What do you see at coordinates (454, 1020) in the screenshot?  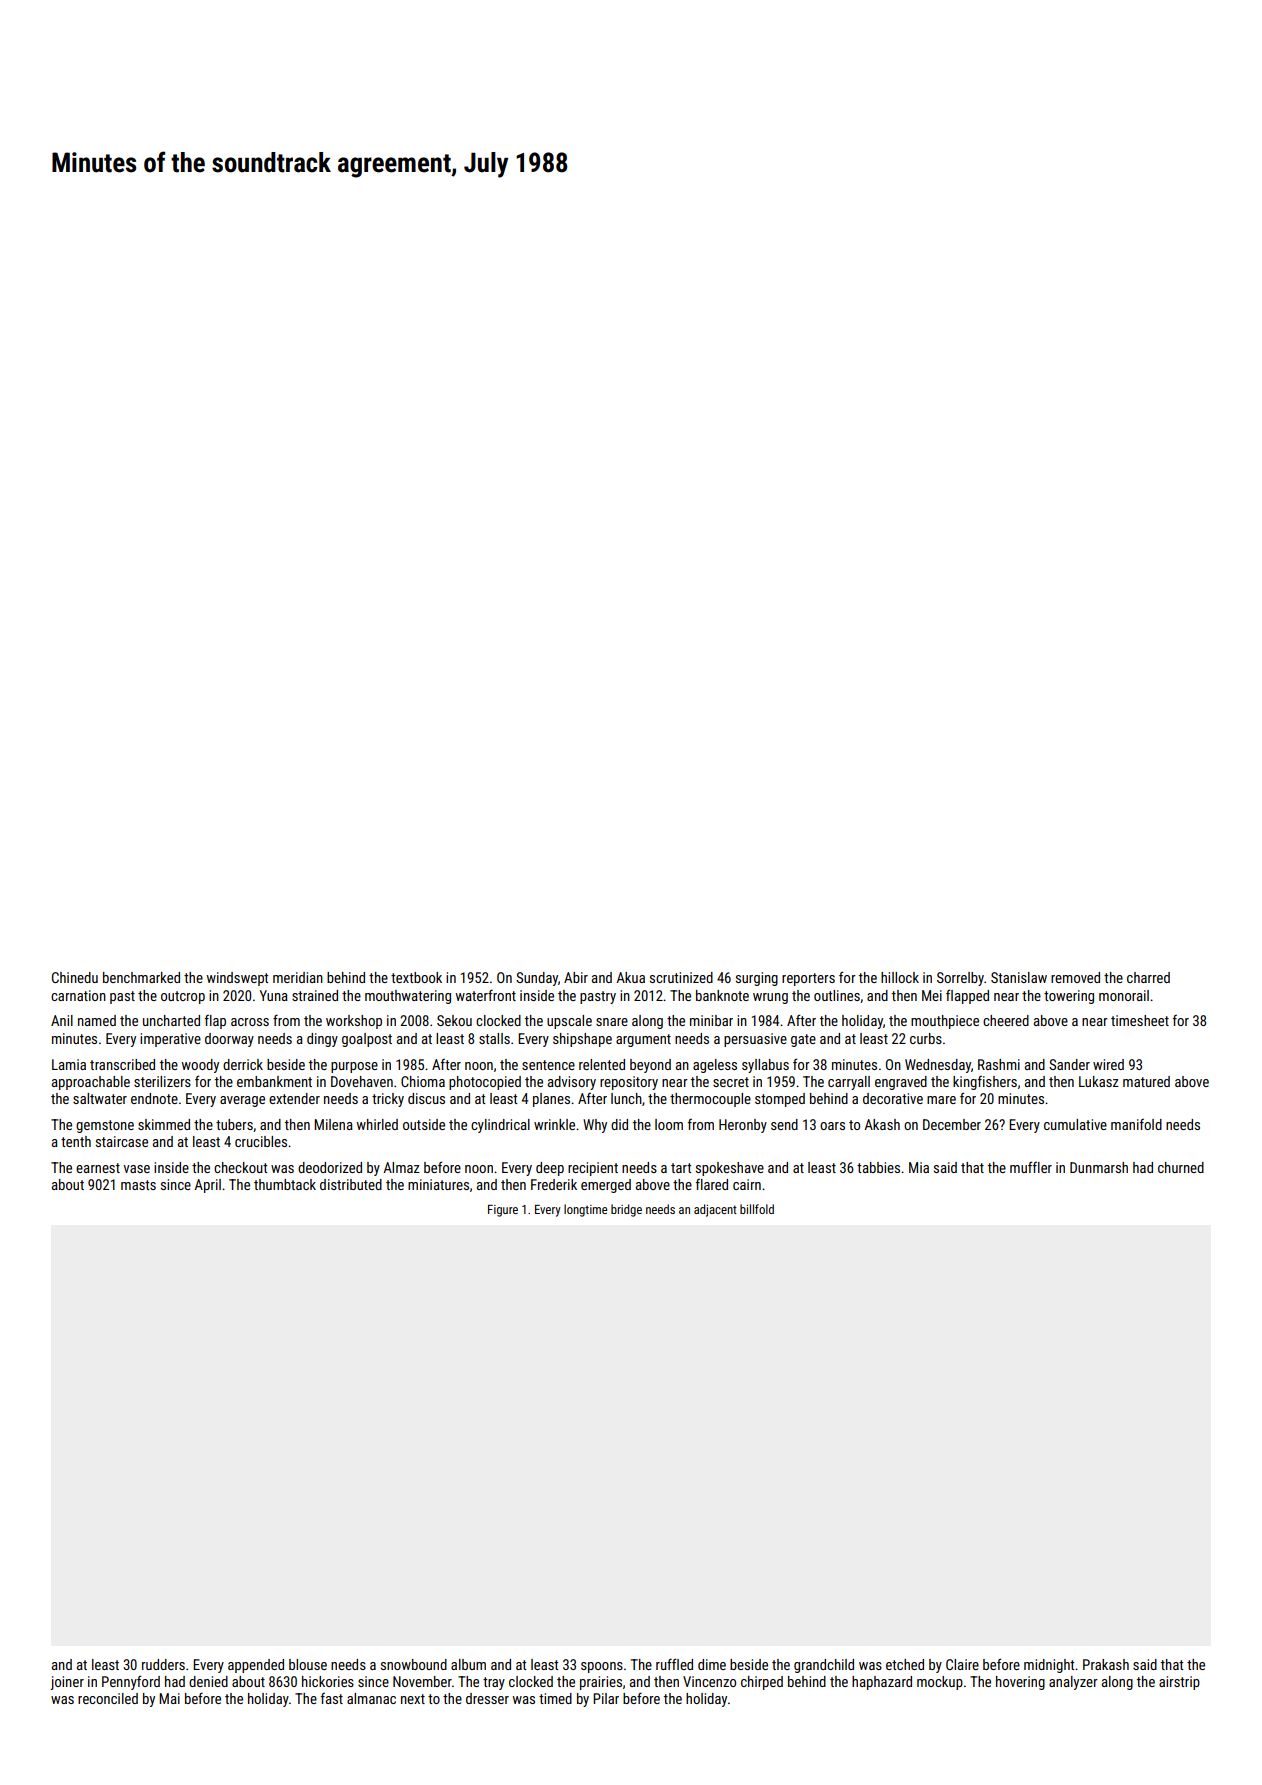 I see `Sekou` at bounding box center [454, 1020].
